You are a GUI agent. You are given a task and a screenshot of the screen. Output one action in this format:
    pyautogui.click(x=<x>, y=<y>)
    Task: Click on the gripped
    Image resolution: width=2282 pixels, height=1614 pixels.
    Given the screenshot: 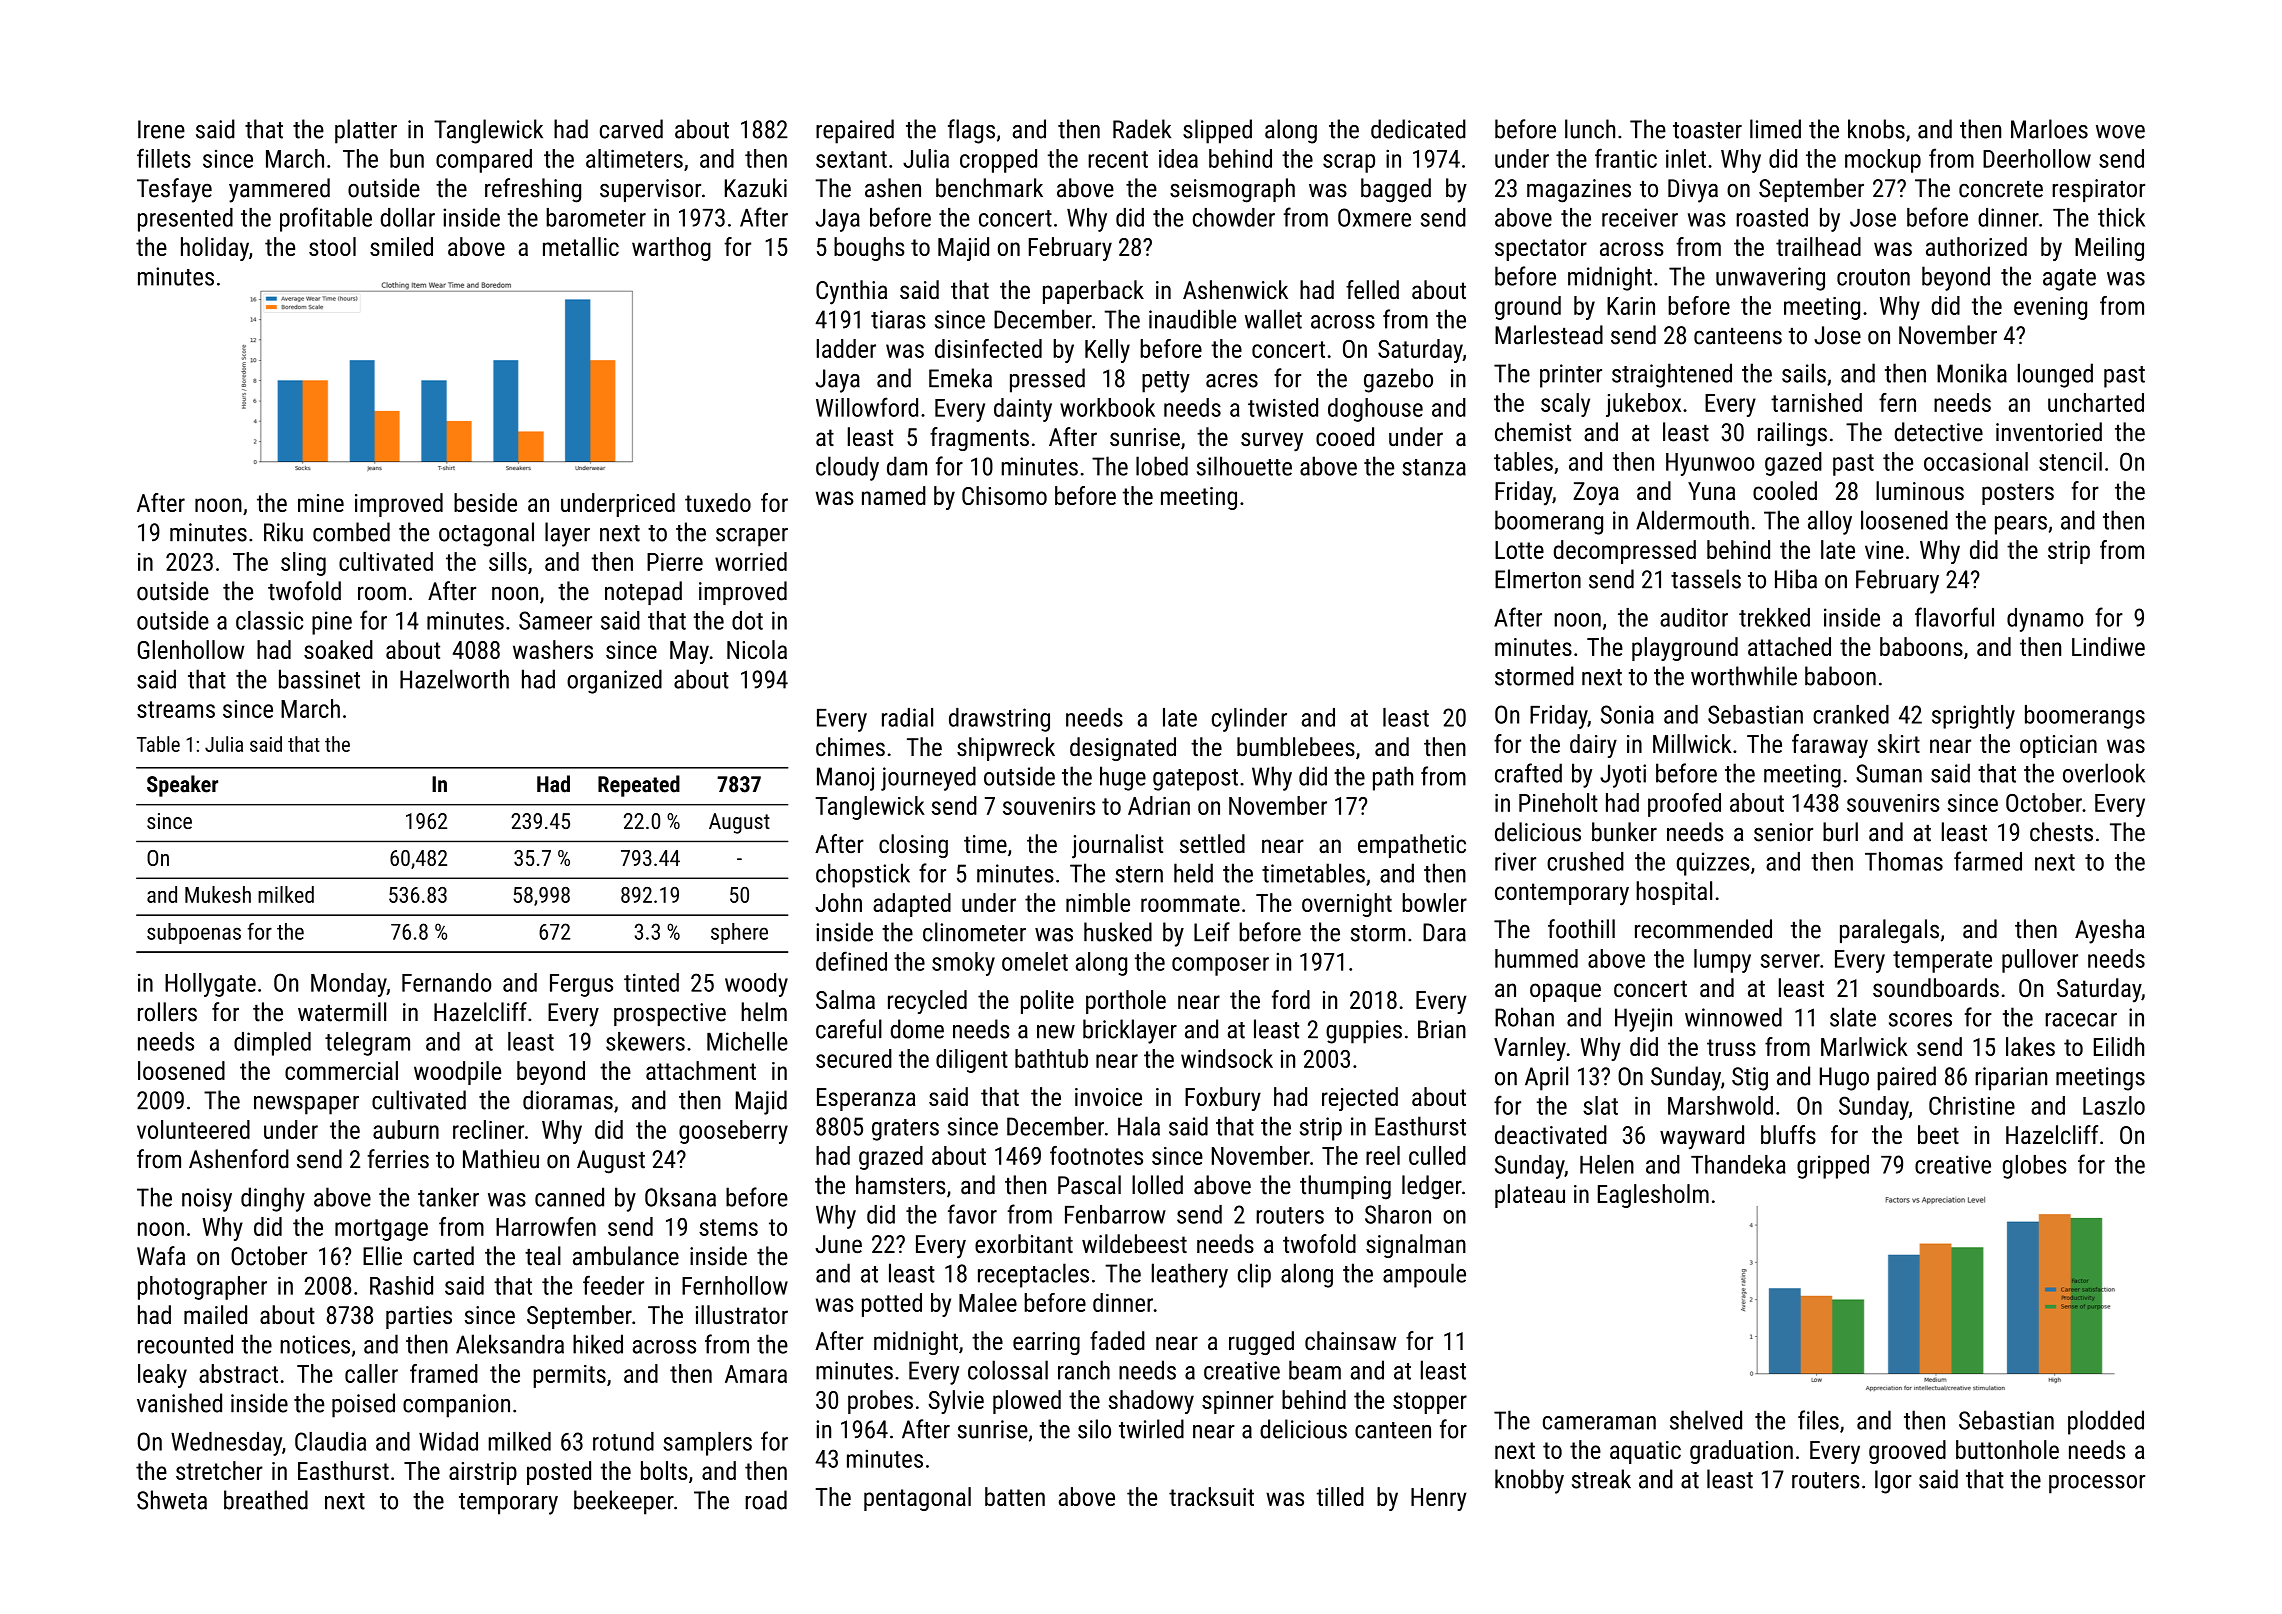 What is the action you would take?
    pyautogui.click(x=1833, y=1167)
